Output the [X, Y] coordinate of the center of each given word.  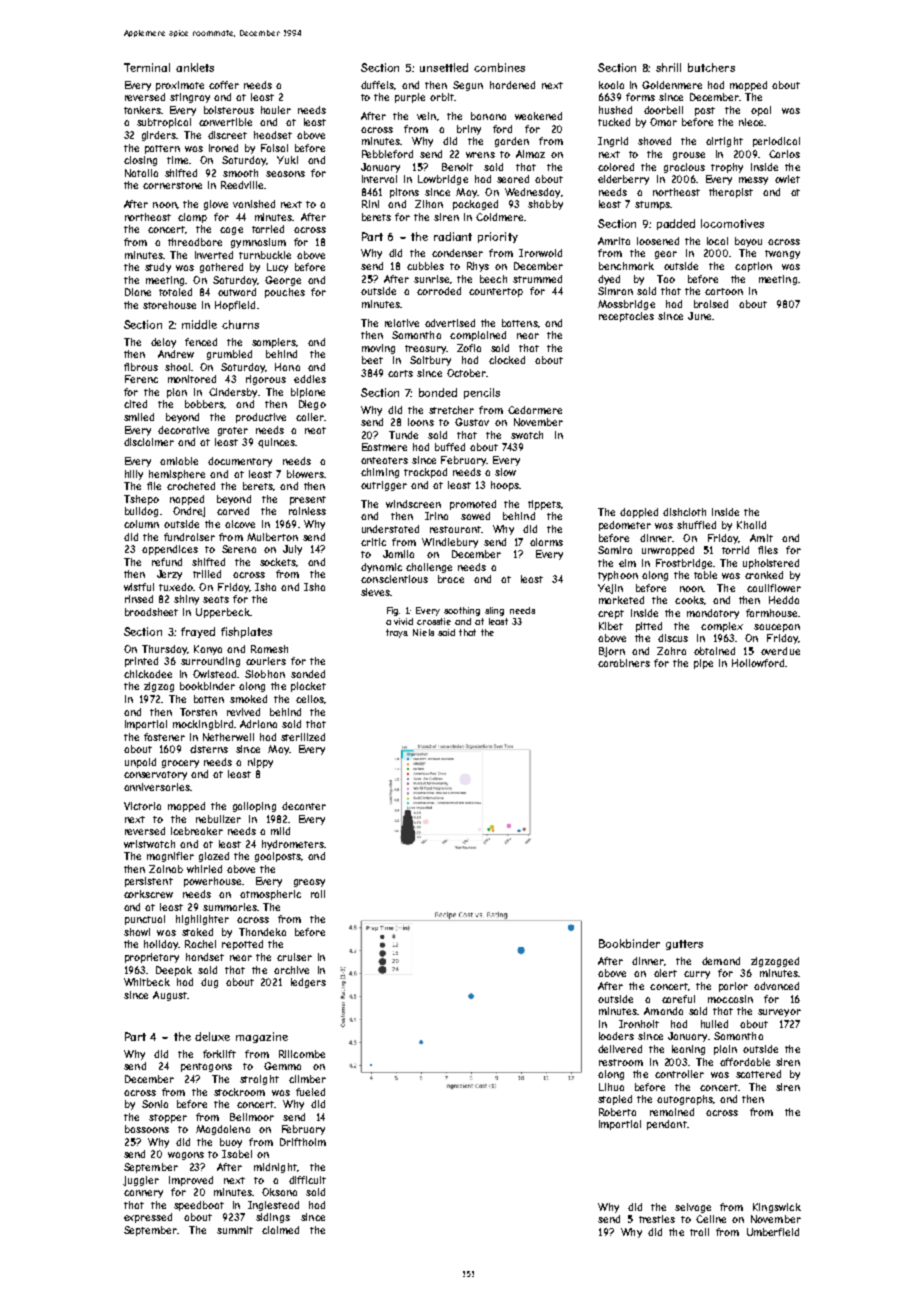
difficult [307, 1180]
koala [611, 85]
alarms [546, 542]
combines [499, 67]
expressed [148, 1218]
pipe [703, 664]
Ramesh [269, 649]
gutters [684, 945]
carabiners [624, 663]
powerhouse [212, 882]
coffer [224, 85]
